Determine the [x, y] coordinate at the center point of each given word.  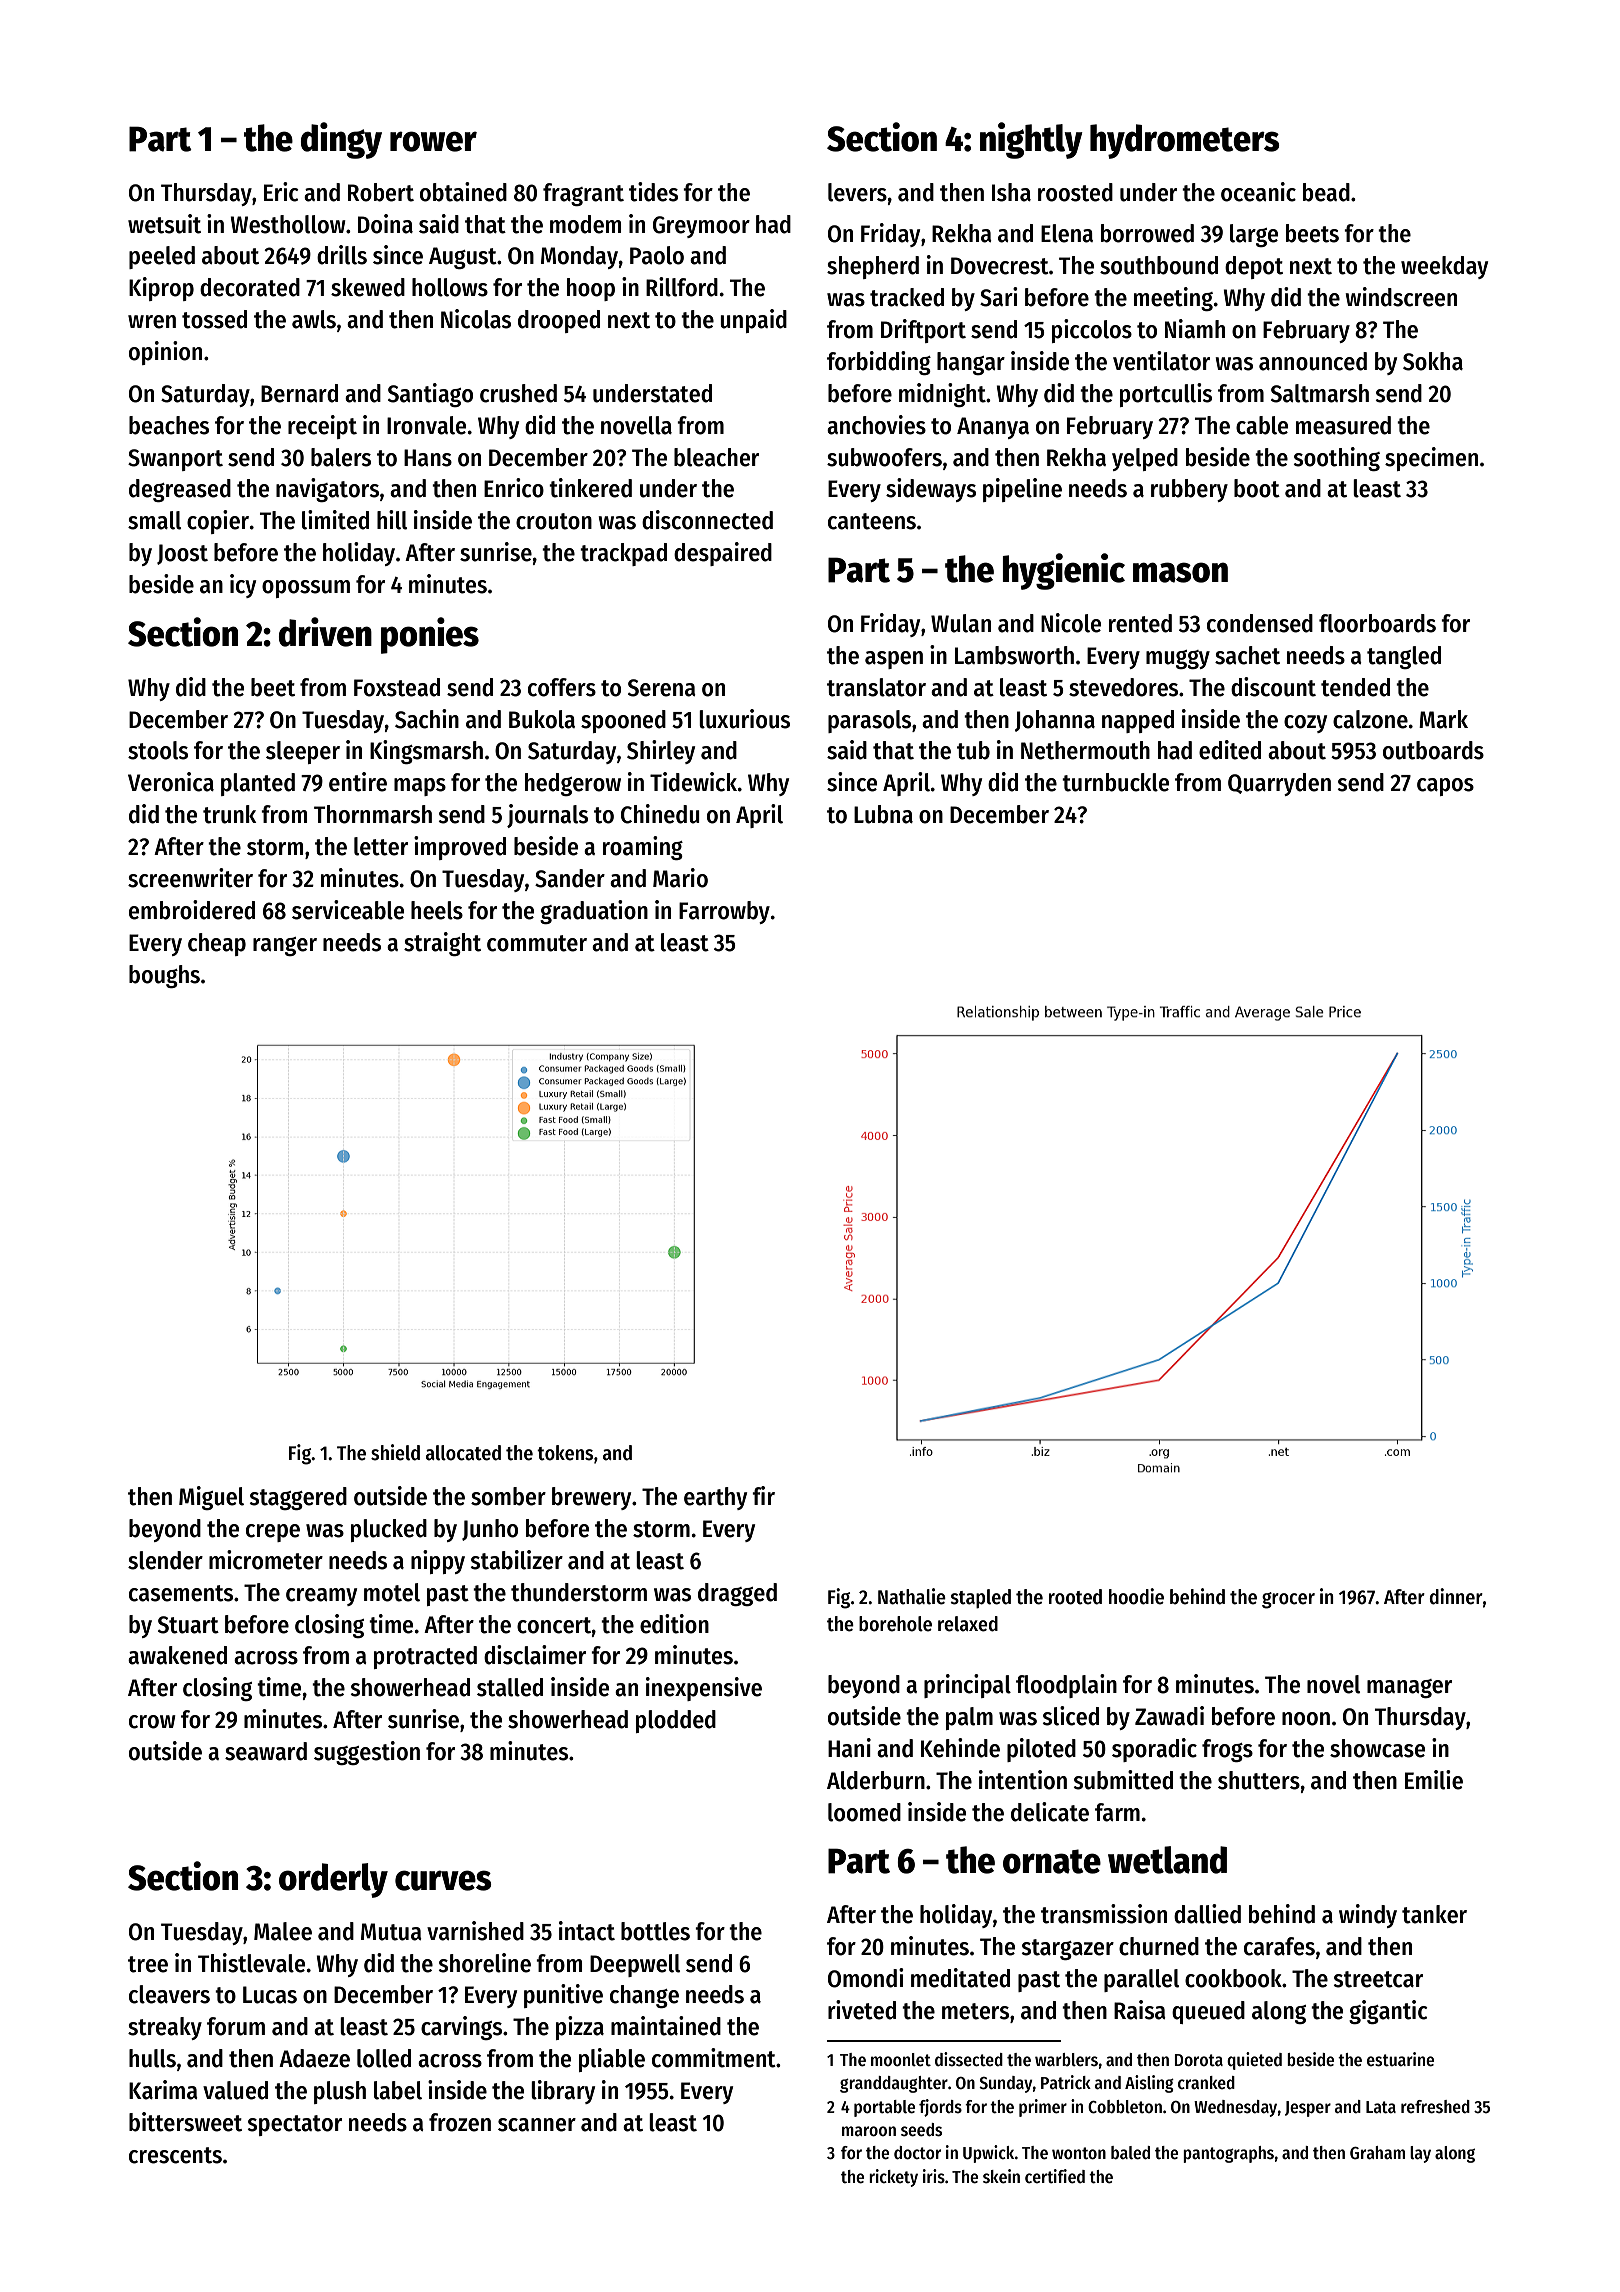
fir [763, 1495]
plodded [676, 1721]
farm [1117, 1812]
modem [585, 224]
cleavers [169, 1994]
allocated [463, 1453]
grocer [1288, 1600]
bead [1326, 192]
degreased [180, 490]
